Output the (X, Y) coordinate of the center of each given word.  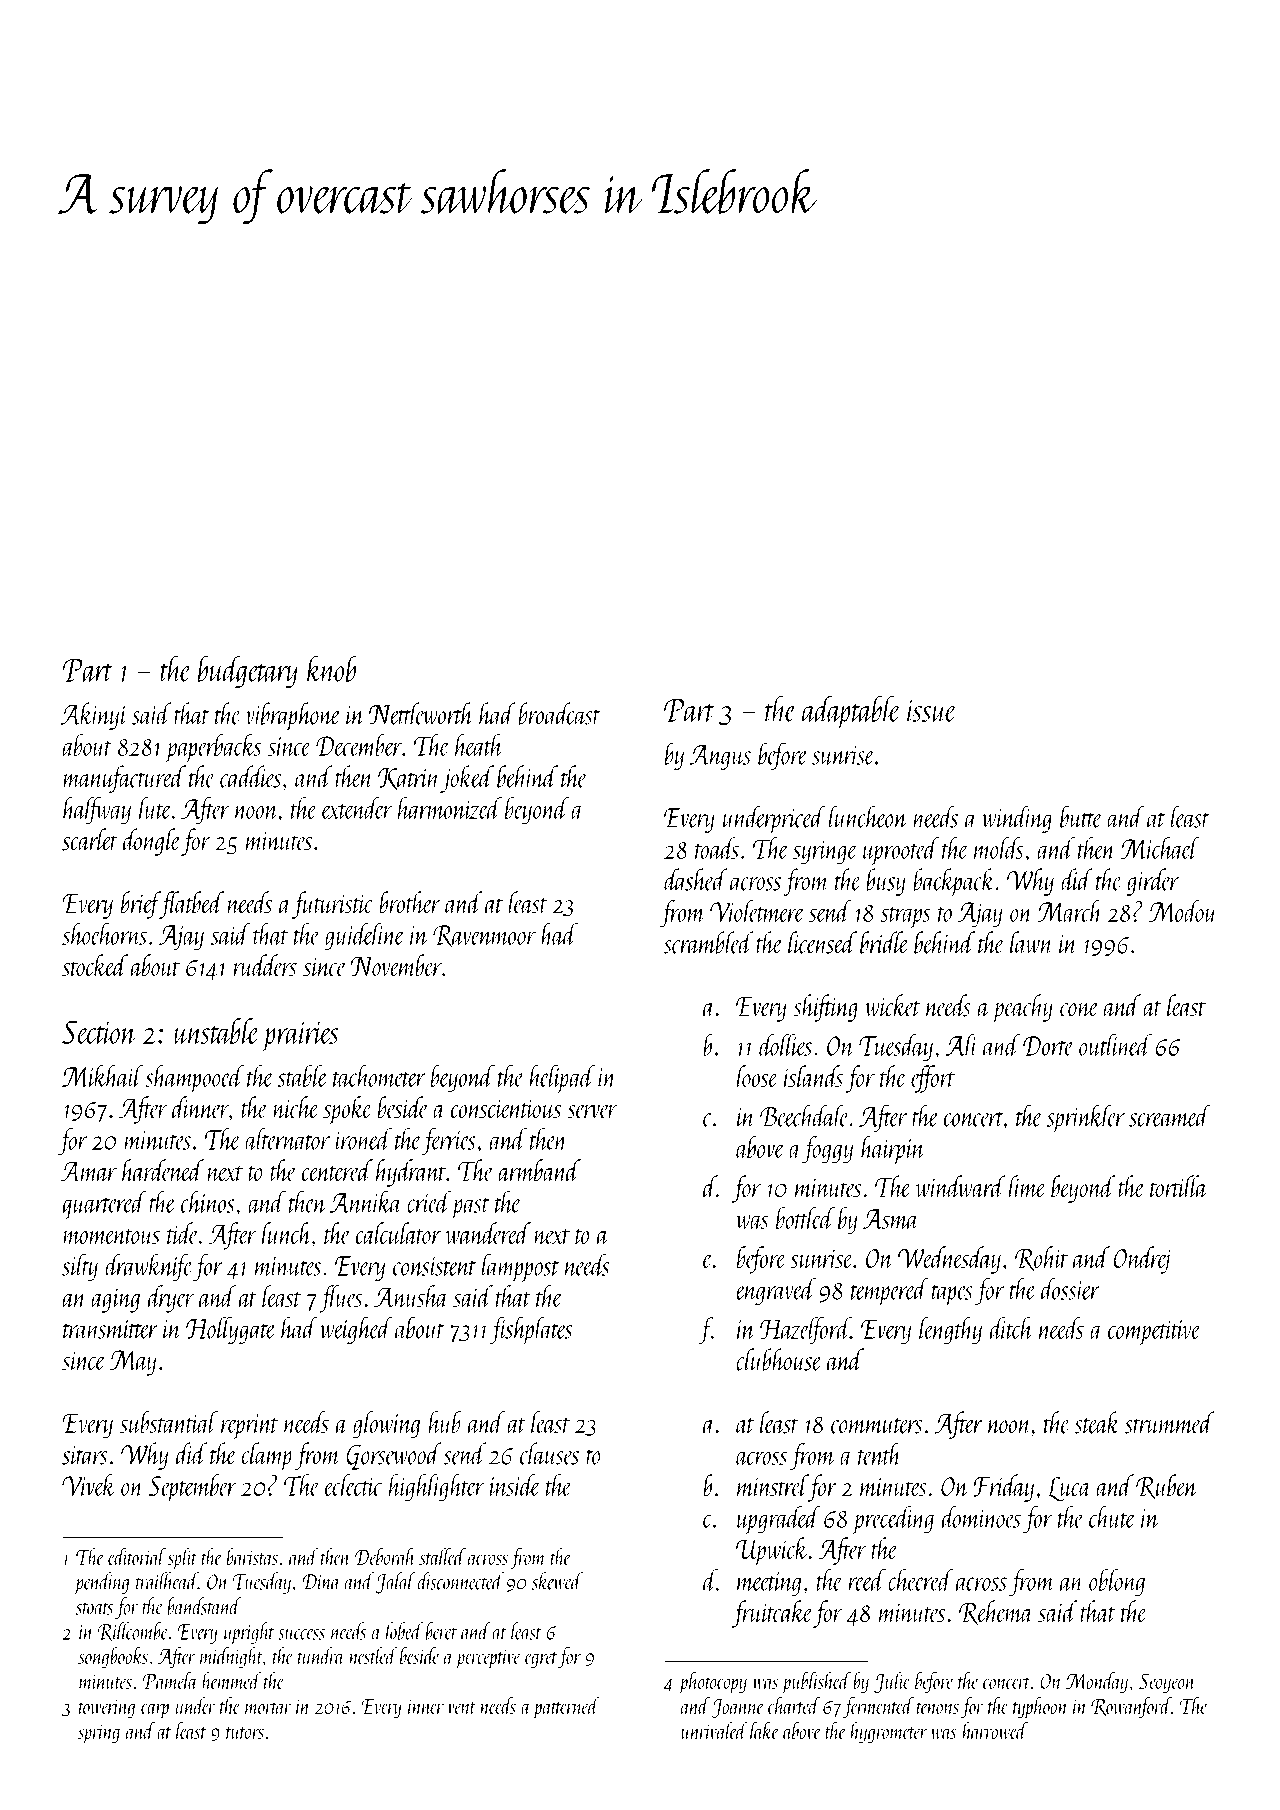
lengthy (950, 1331)
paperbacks (213, 748)
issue (932, 710)
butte (1081, 816)
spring (99, 1734)
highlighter (436, 1488)
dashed (696, 879)
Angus (720, 757)
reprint (250, 1427)
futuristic (333, 905)
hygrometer (888, 1732)
